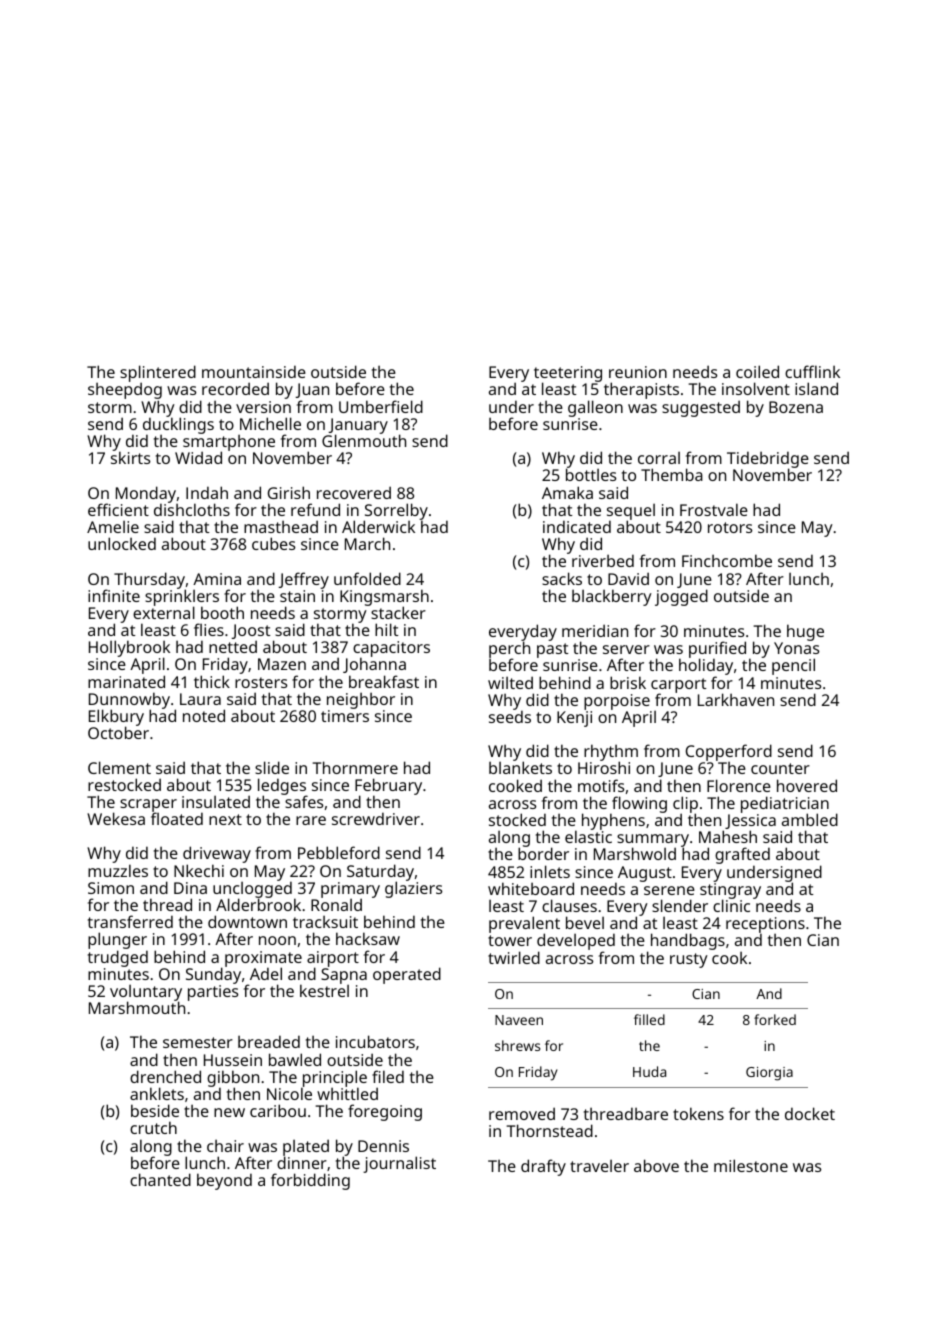 This screenshot has height=1331, width=938. I want to click on mountainside, so click(254, 371).
